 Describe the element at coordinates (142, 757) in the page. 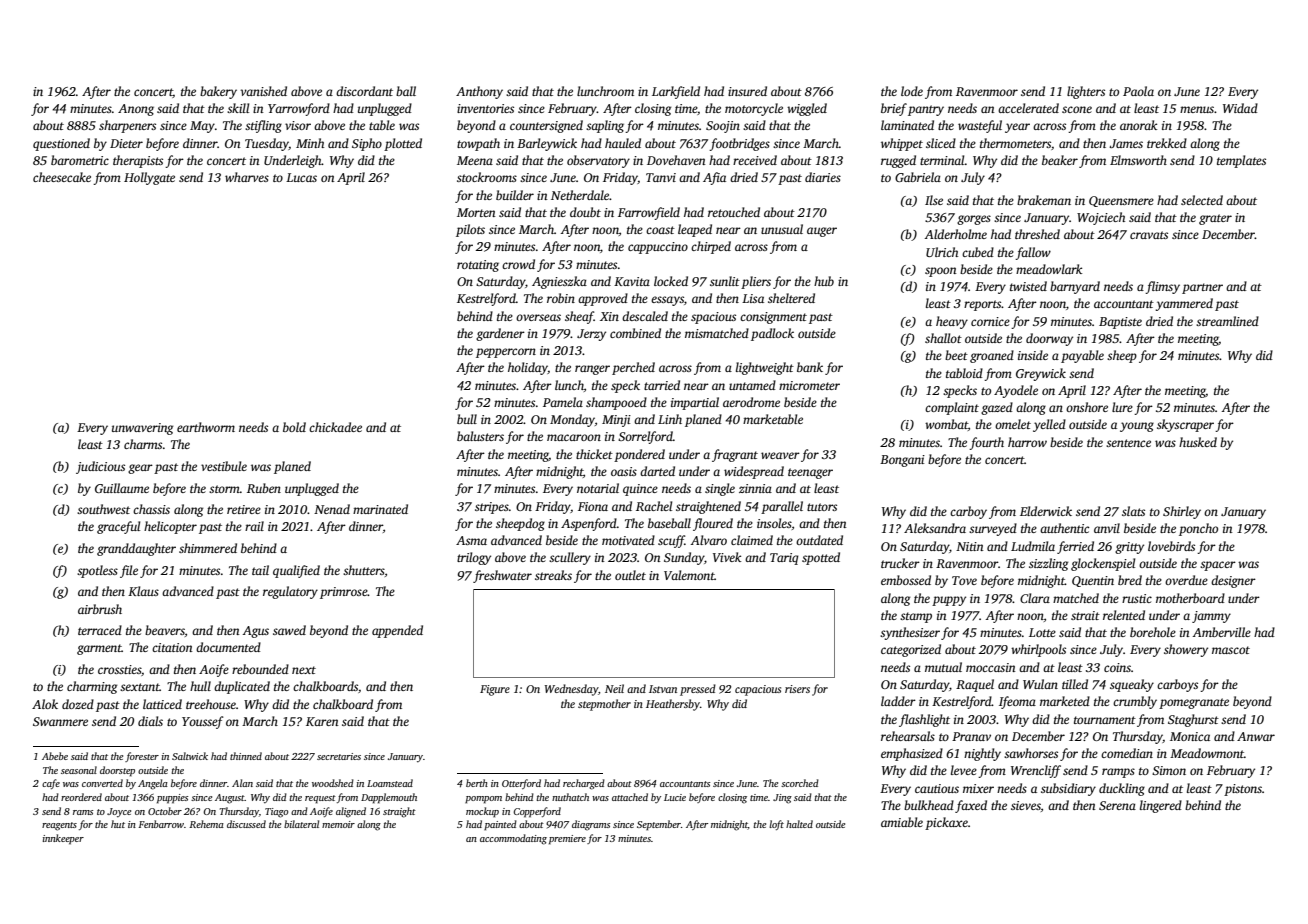

I see `forester` at that location.
